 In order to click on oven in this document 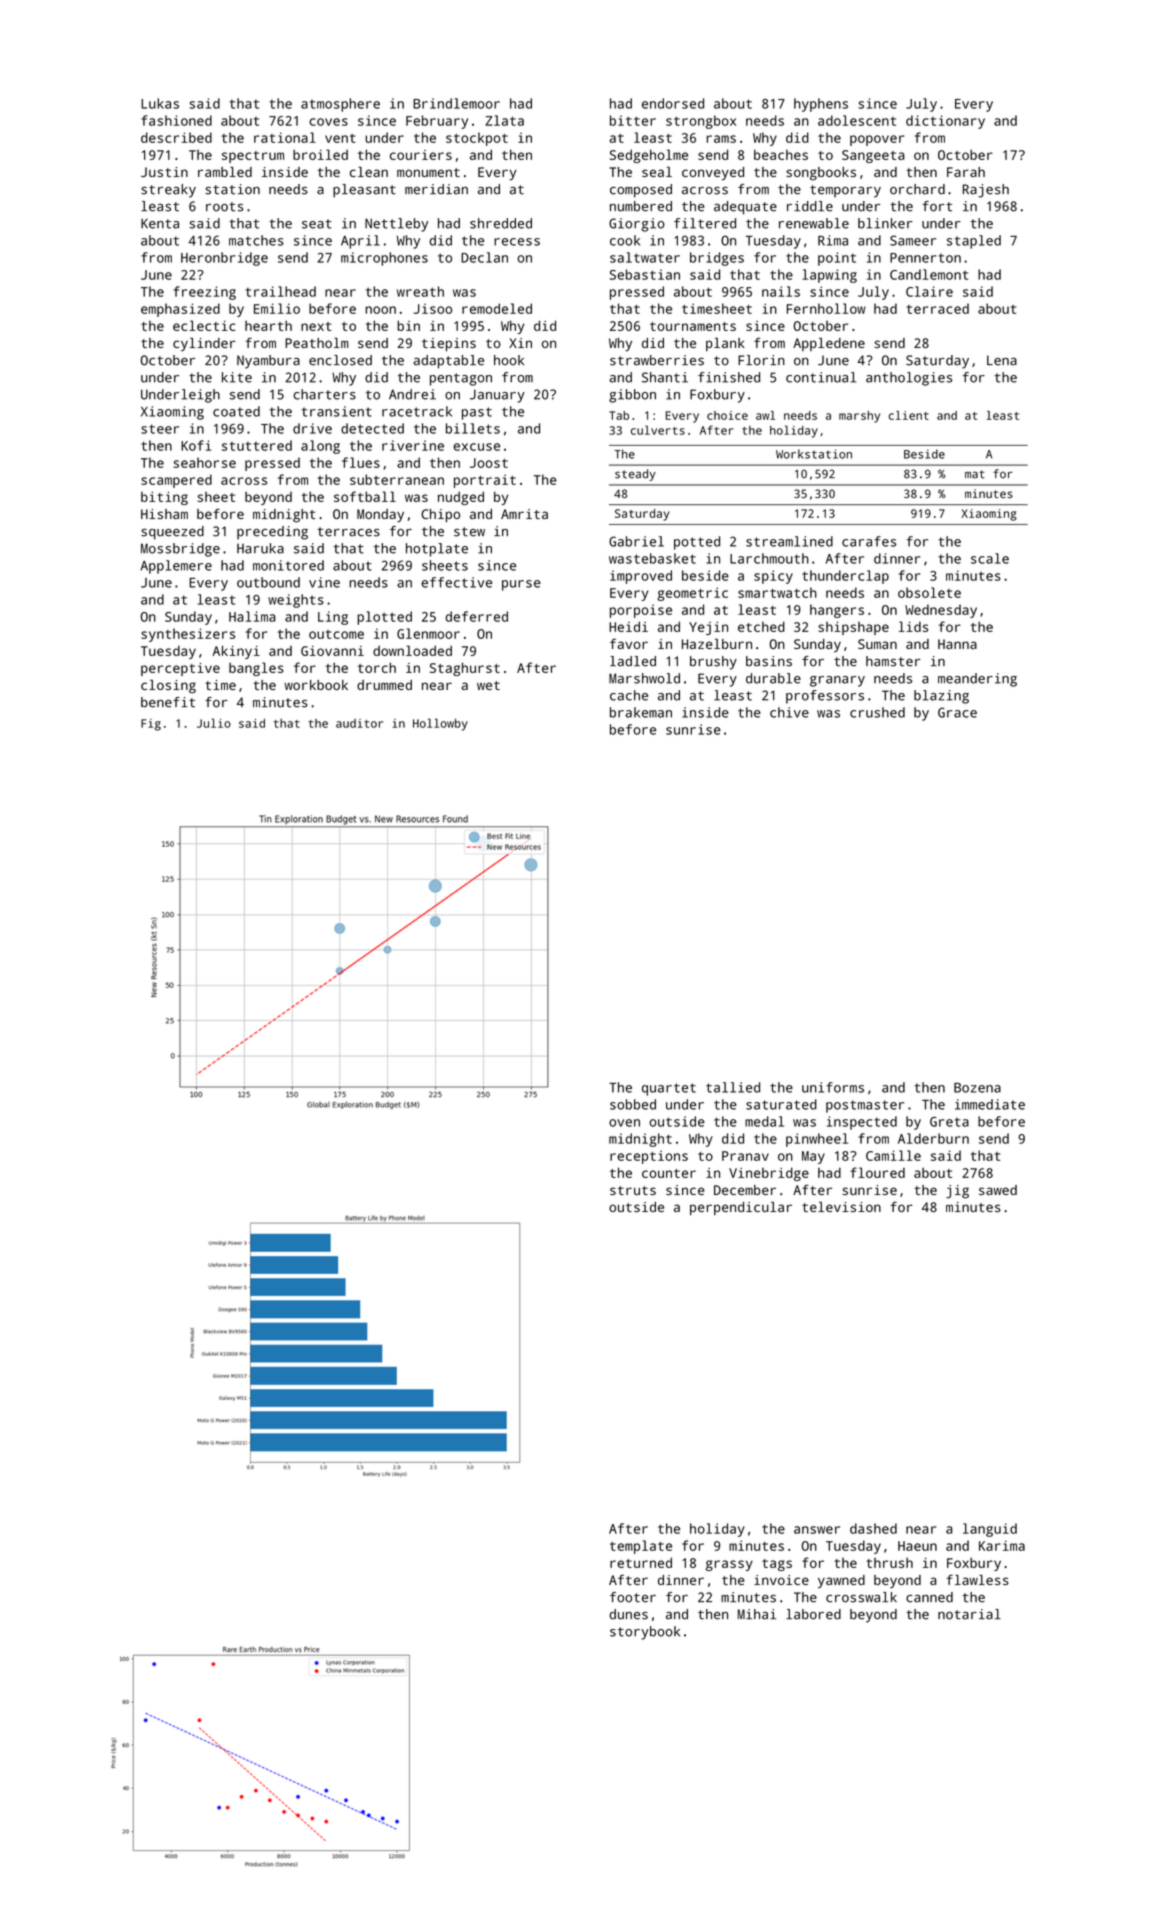, I will do `click(624, 1123)`.
